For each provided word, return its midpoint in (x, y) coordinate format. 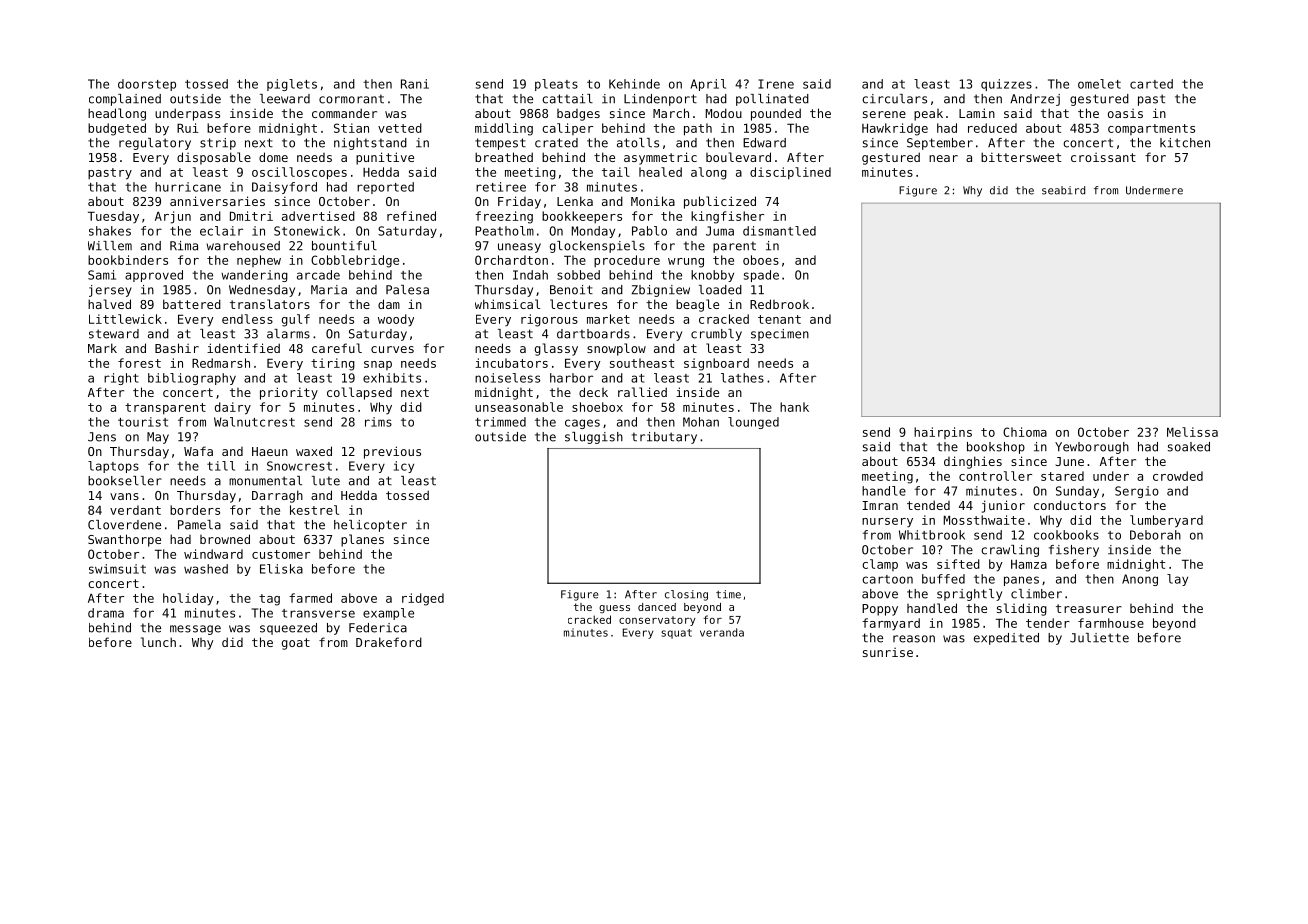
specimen (780, 335)
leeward (285, 99)
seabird (1063, 190)
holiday (188, 599)
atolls (638, 143)
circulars (894, 99)
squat (676, 634)
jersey (110, 291)
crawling (1010, 551)
